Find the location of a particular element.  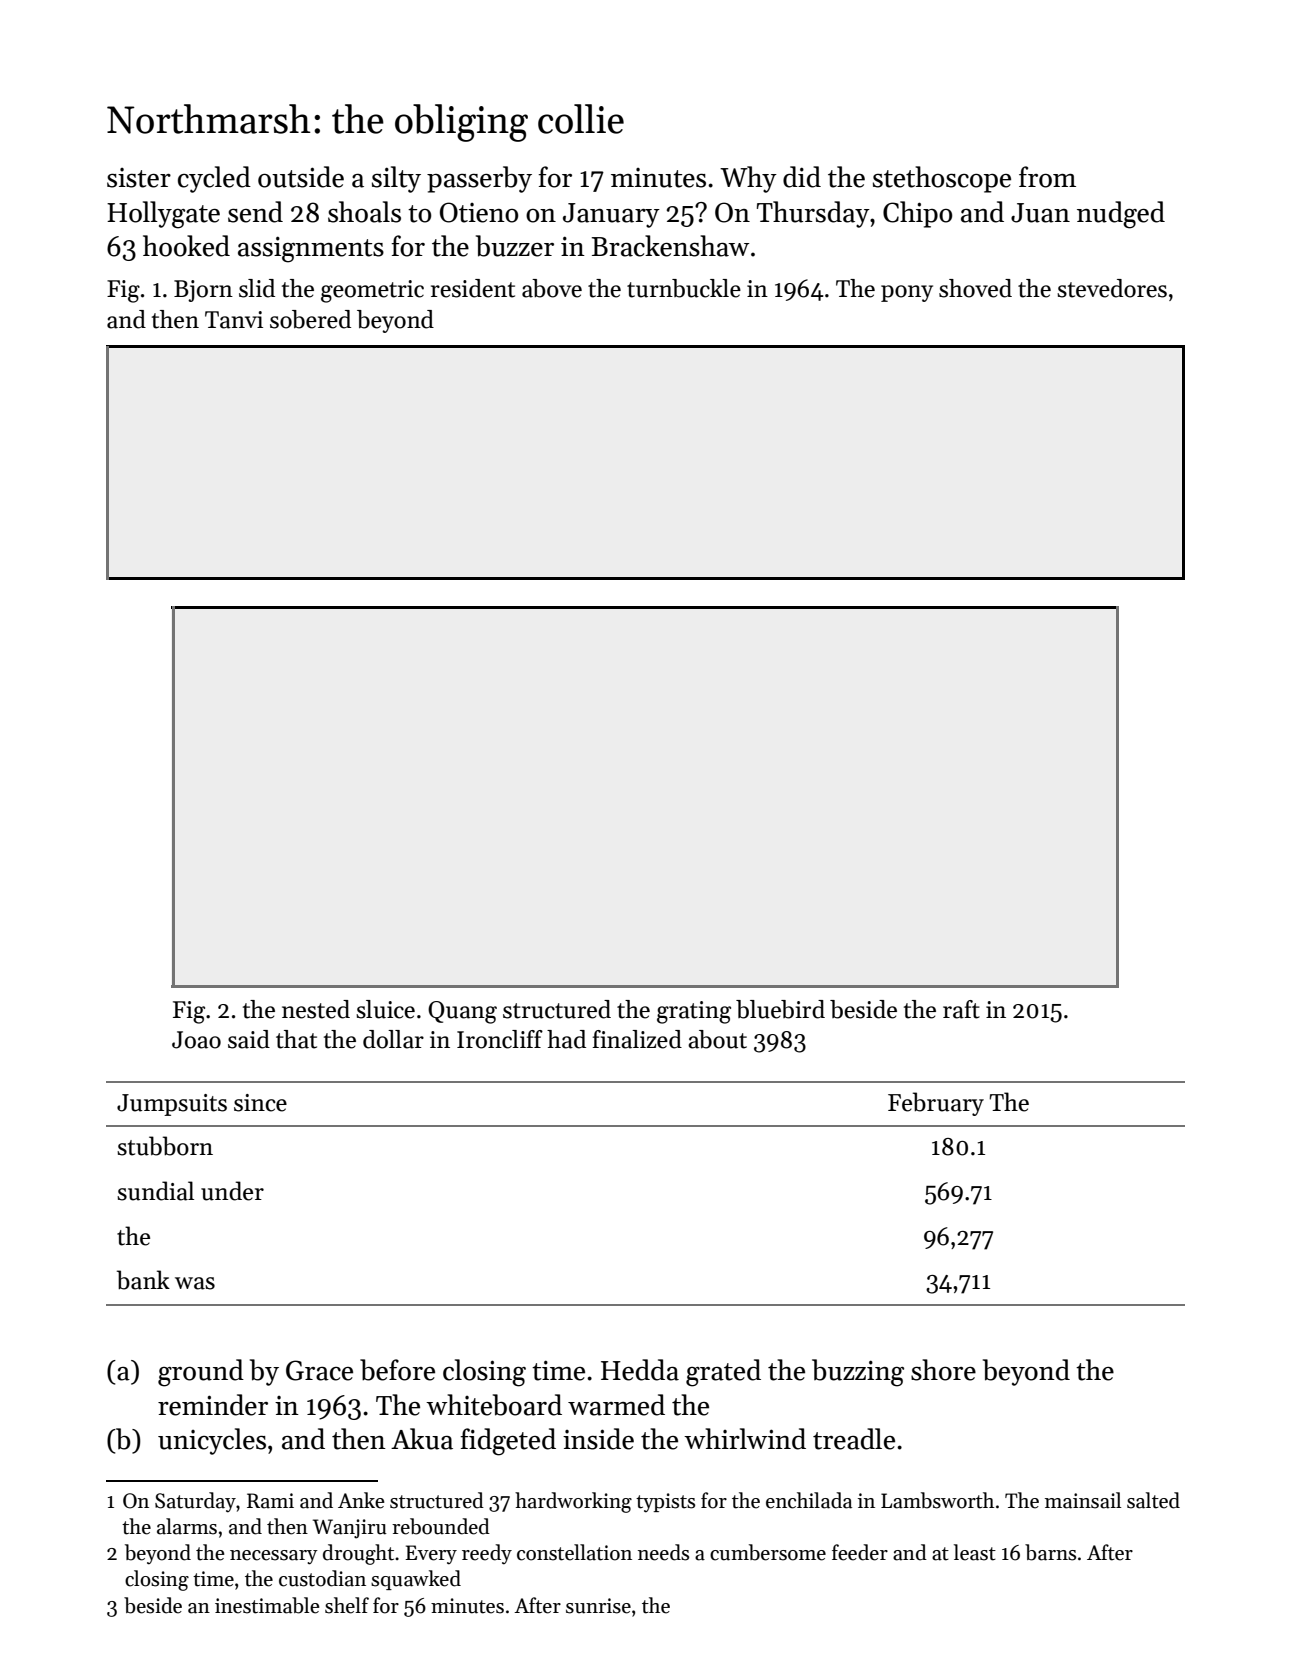

Tanvi is located at coordinates (234, 320).
